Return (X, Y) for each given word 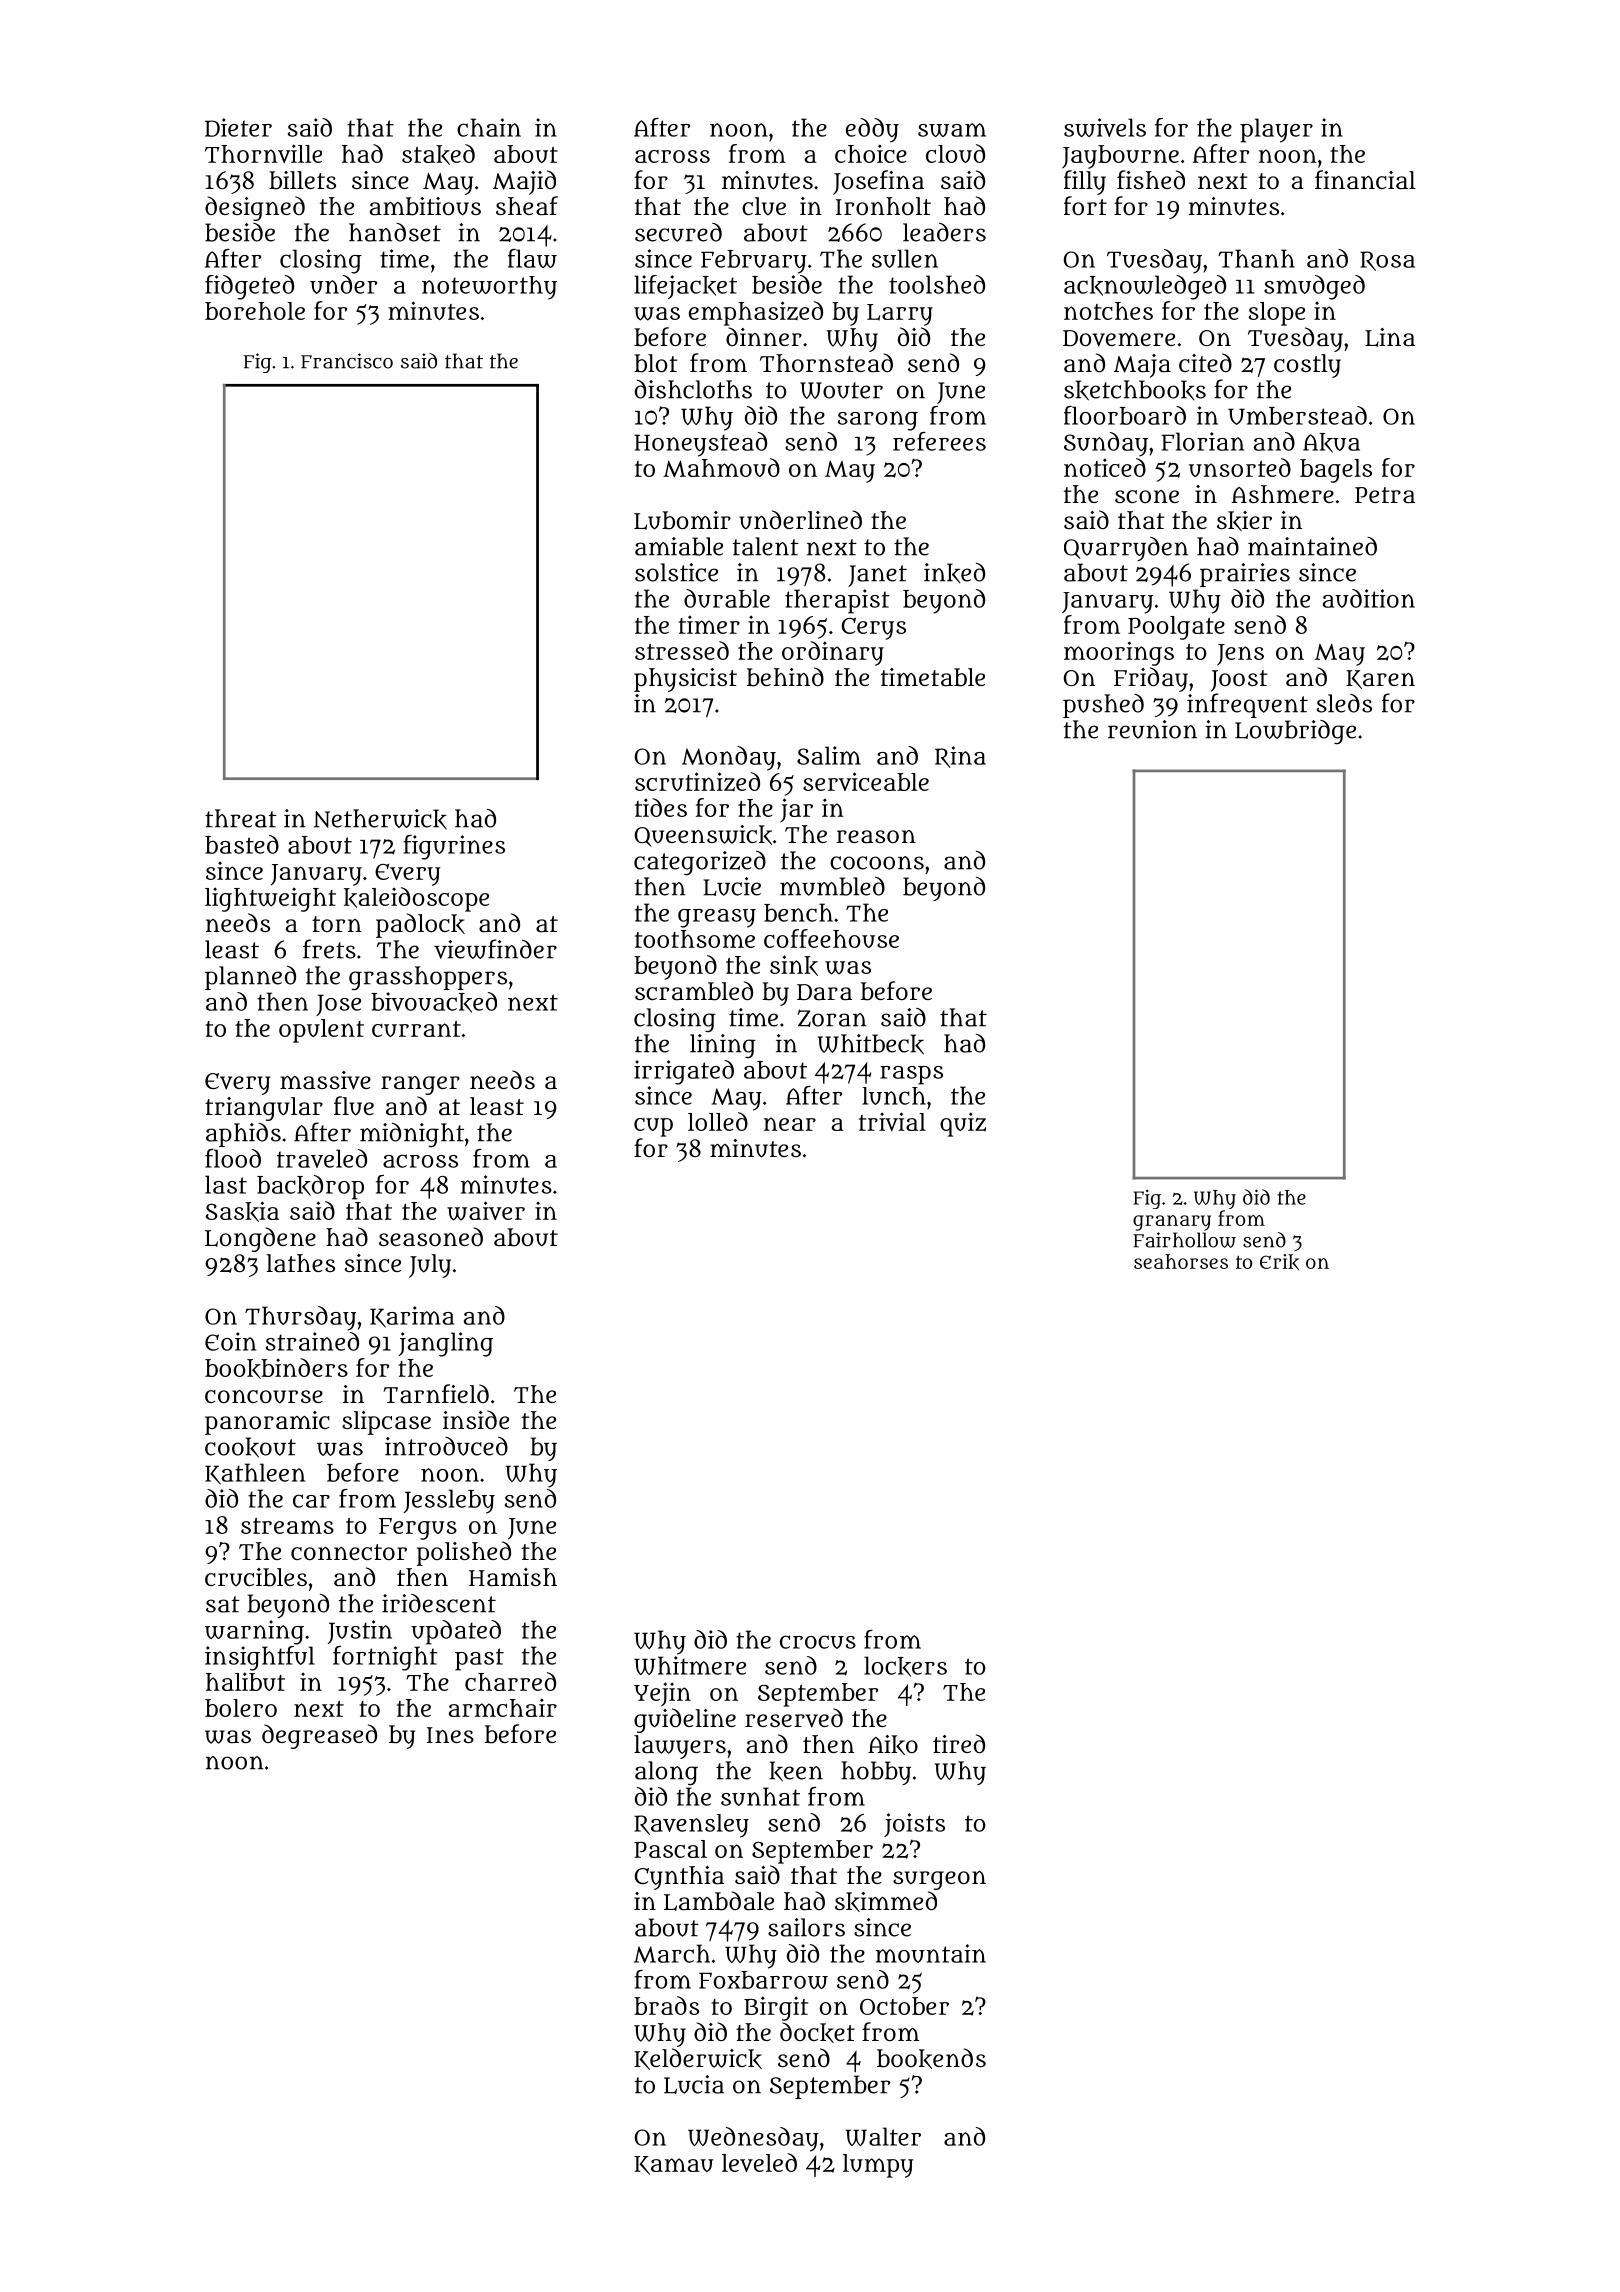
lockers (905, 1666)
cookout (250, 1447)
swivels (1105, 127)
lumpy (878, 2166)
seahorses (1181, 1261)
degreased (319, 1736)
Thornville (263, 153)
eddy (872, 130)
